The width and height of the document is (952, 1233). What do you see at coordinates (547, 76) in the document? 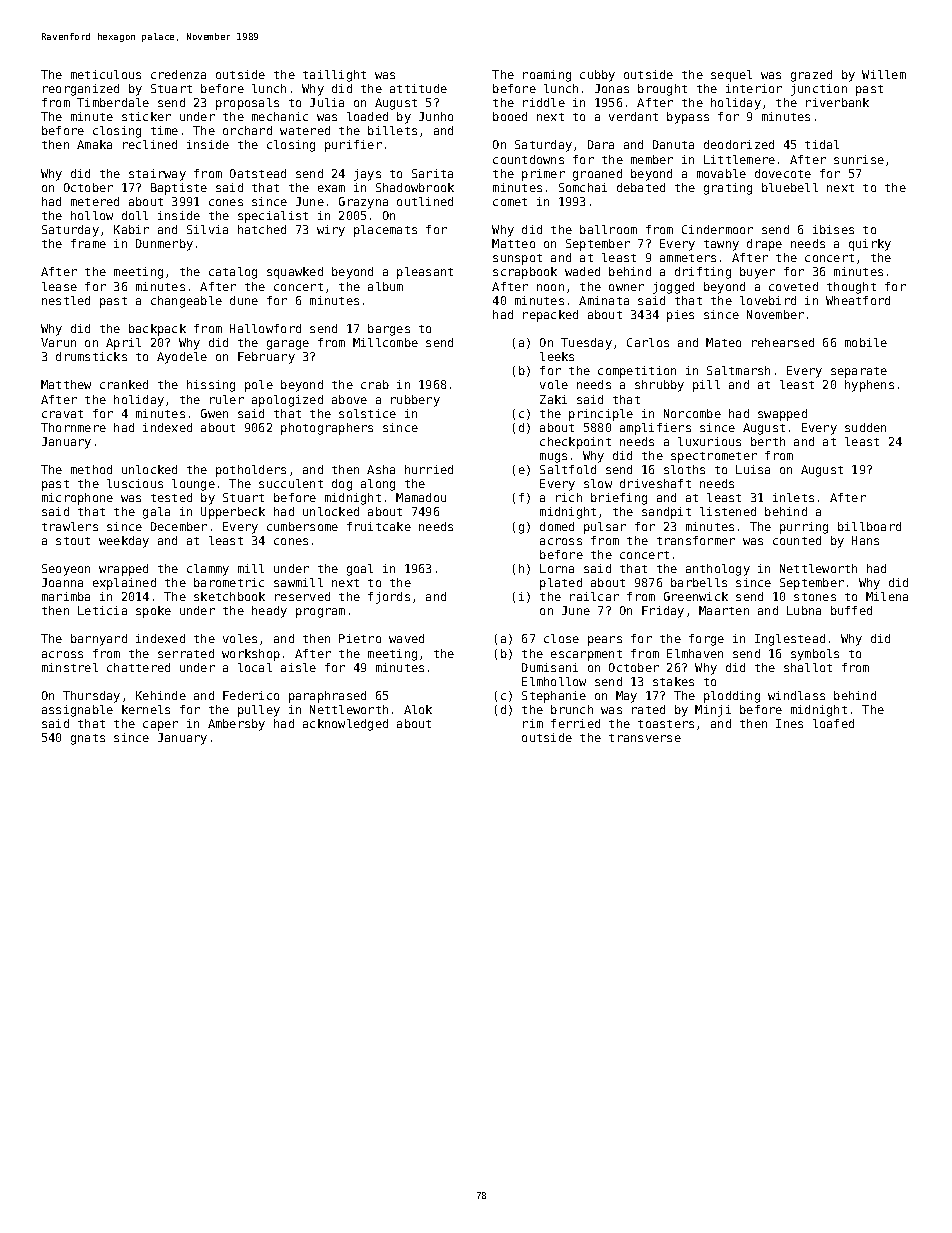
I see `roaming` at bounding box center [547, 76].
